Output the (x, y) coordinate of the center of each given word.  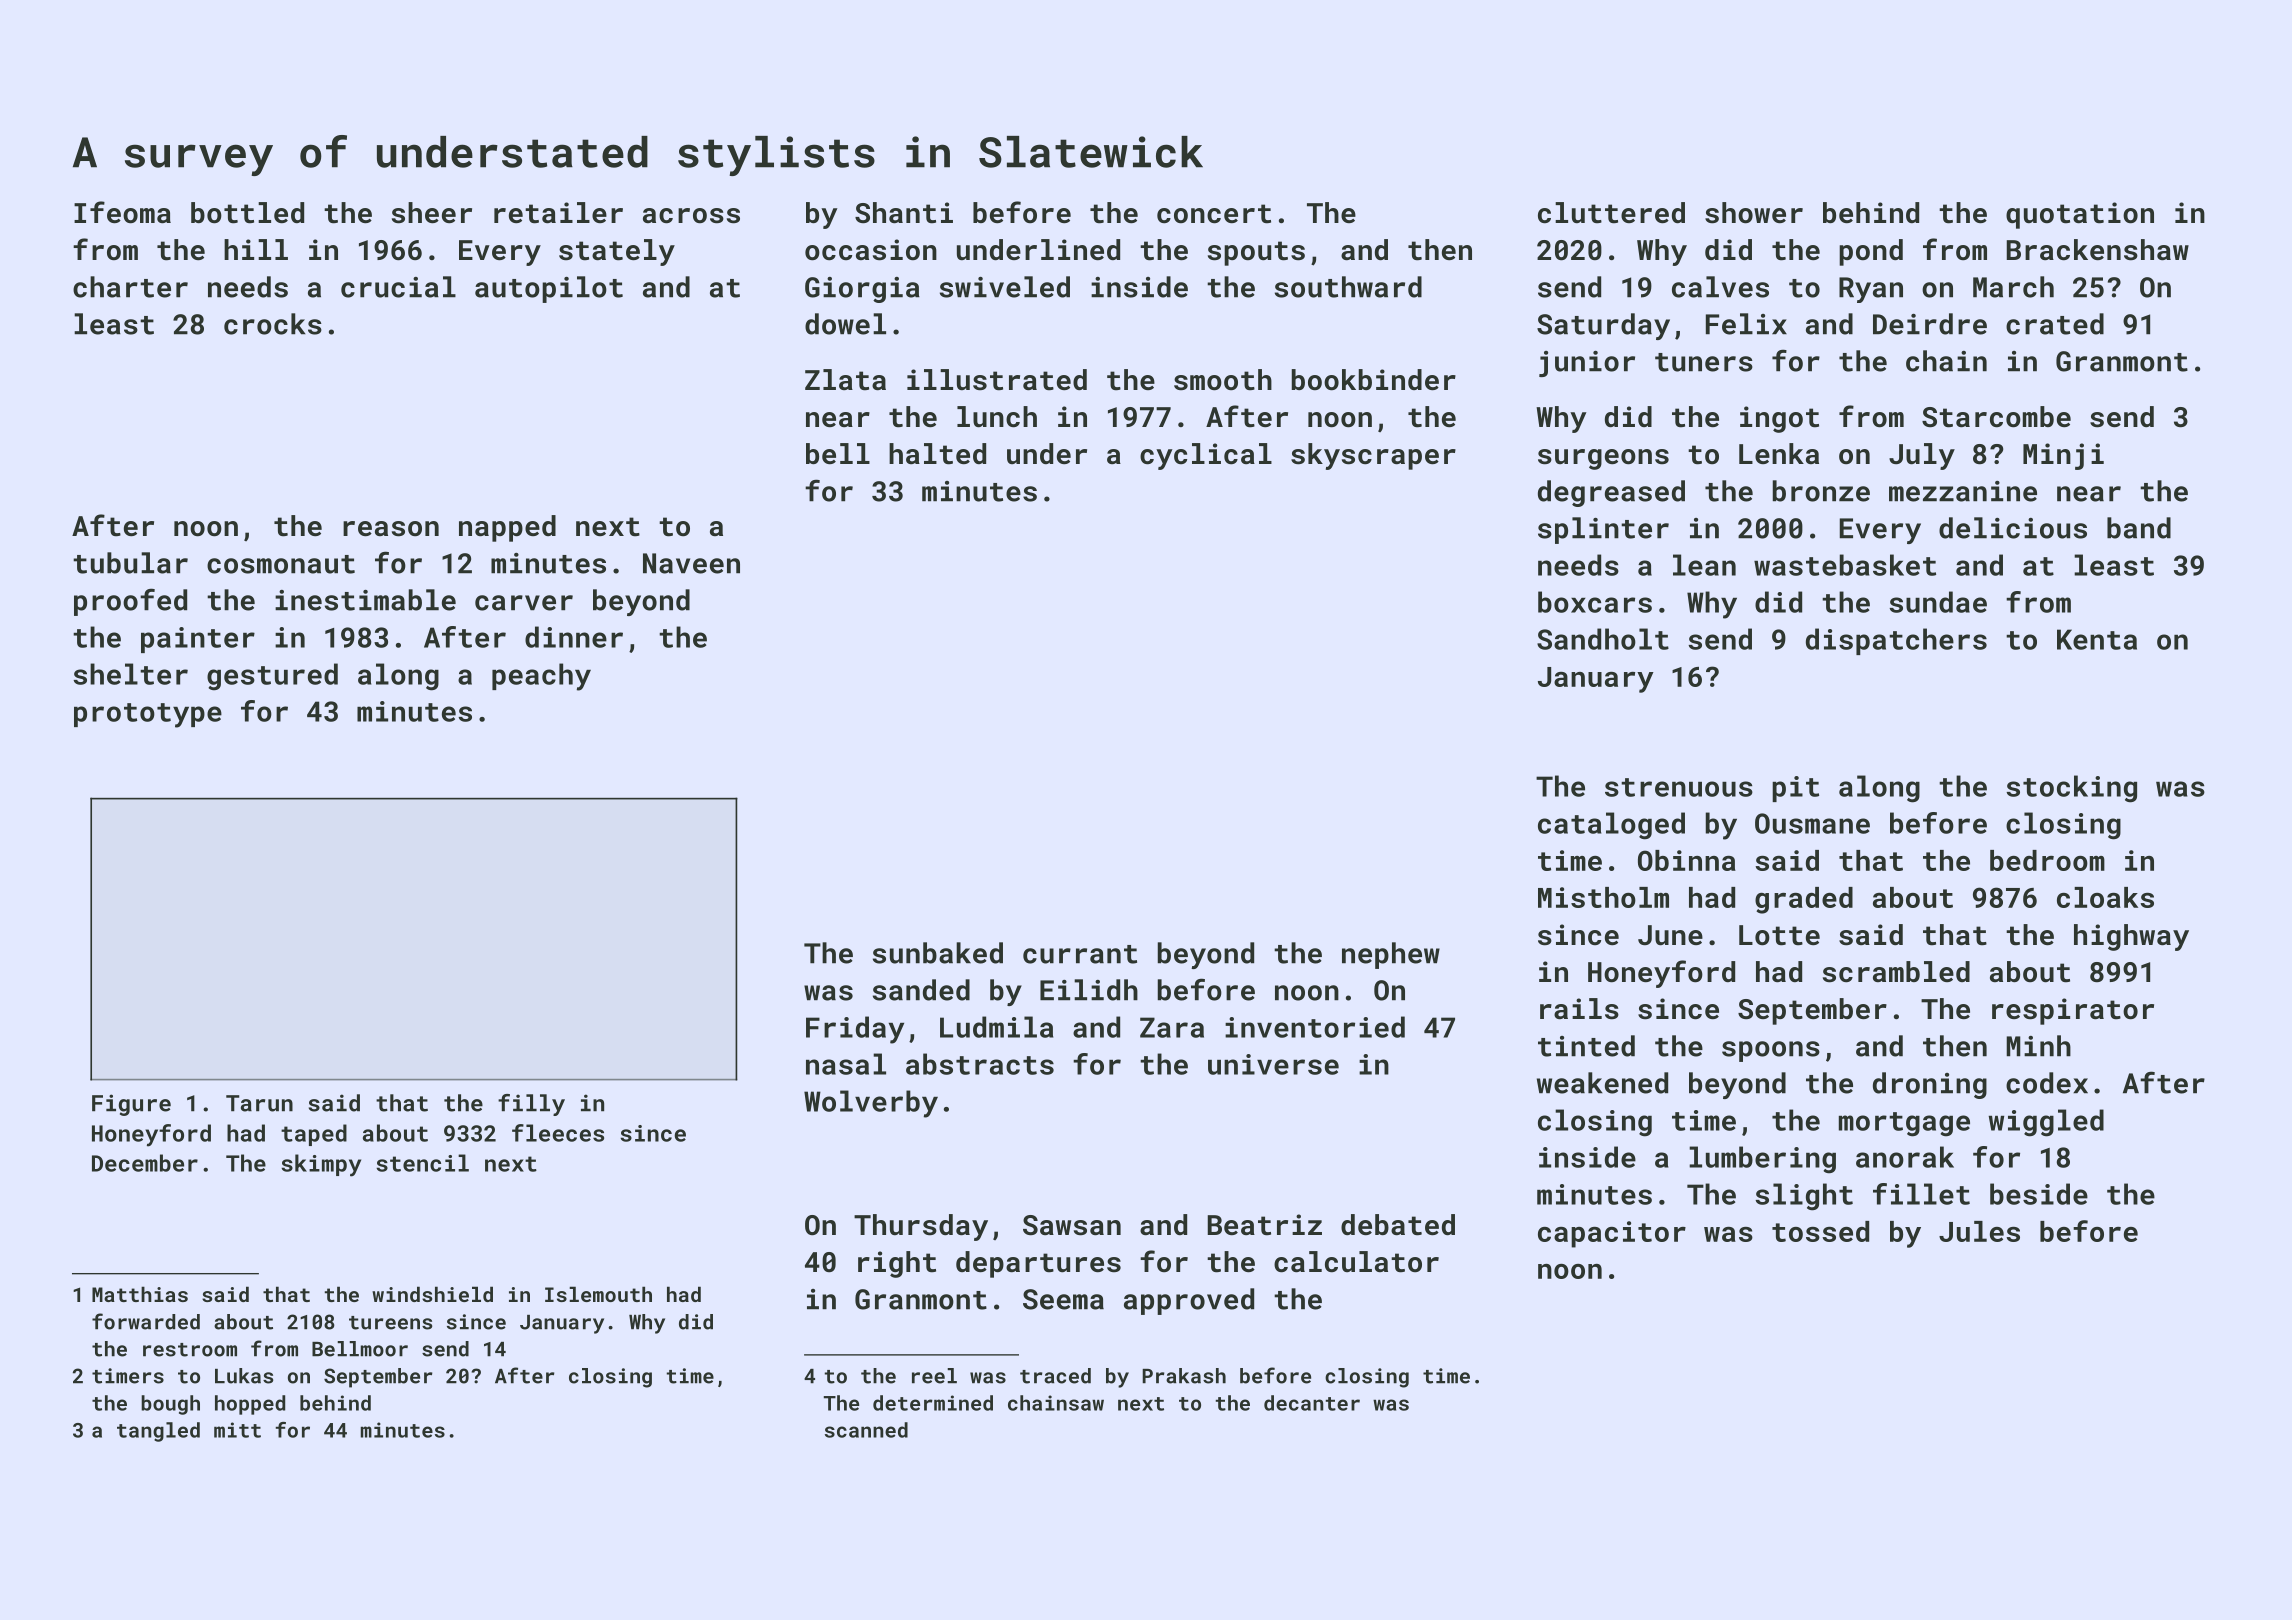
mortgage (1904, 1124)
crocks (273, 324)
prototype (148, 715)
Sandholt (1603, 639)
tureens (390, 1323)
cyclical (1206, 456)
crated (2055, 324)
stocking (2071, 789)
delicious (2013, 528)
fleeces (558, 1133)
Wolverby (871, 1104)
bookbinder (1374, 380)
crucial (398, 287)
